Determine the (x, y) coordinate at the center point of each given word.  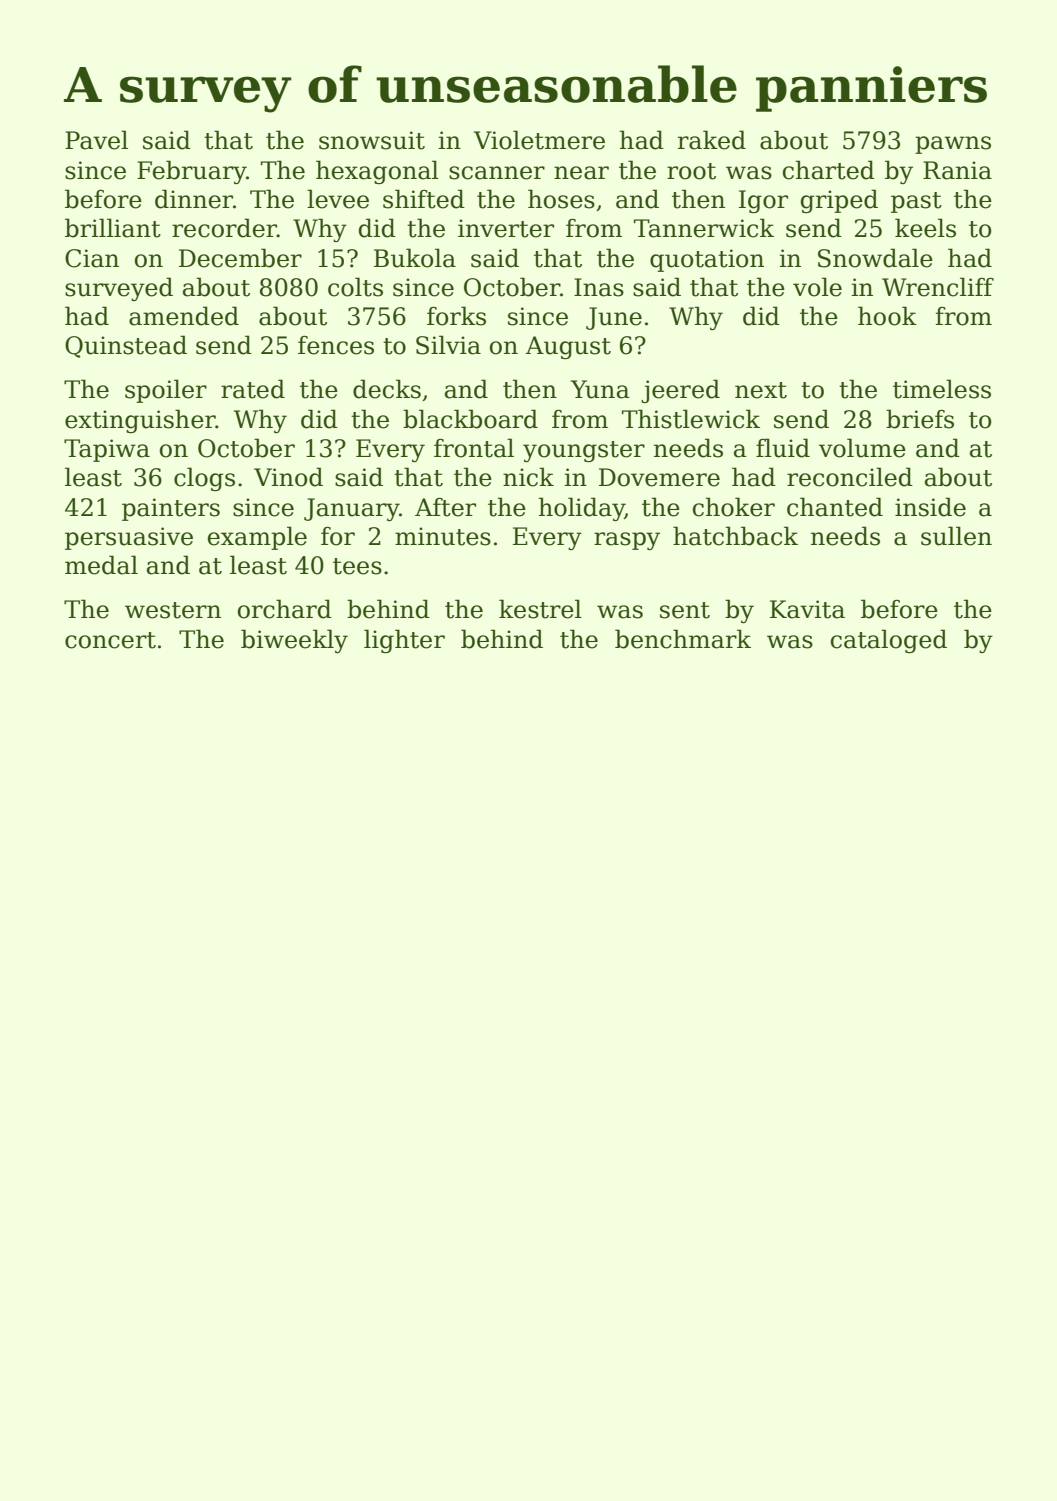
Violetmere (539, 140)
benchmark (683, 639)
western (173, 610)
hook (887, 316)
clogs (204, 479)
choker (734, 507)
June (614, 318)
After (445, 507)
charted (829, 170)
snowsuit (372, 140)
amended (184, 316)
